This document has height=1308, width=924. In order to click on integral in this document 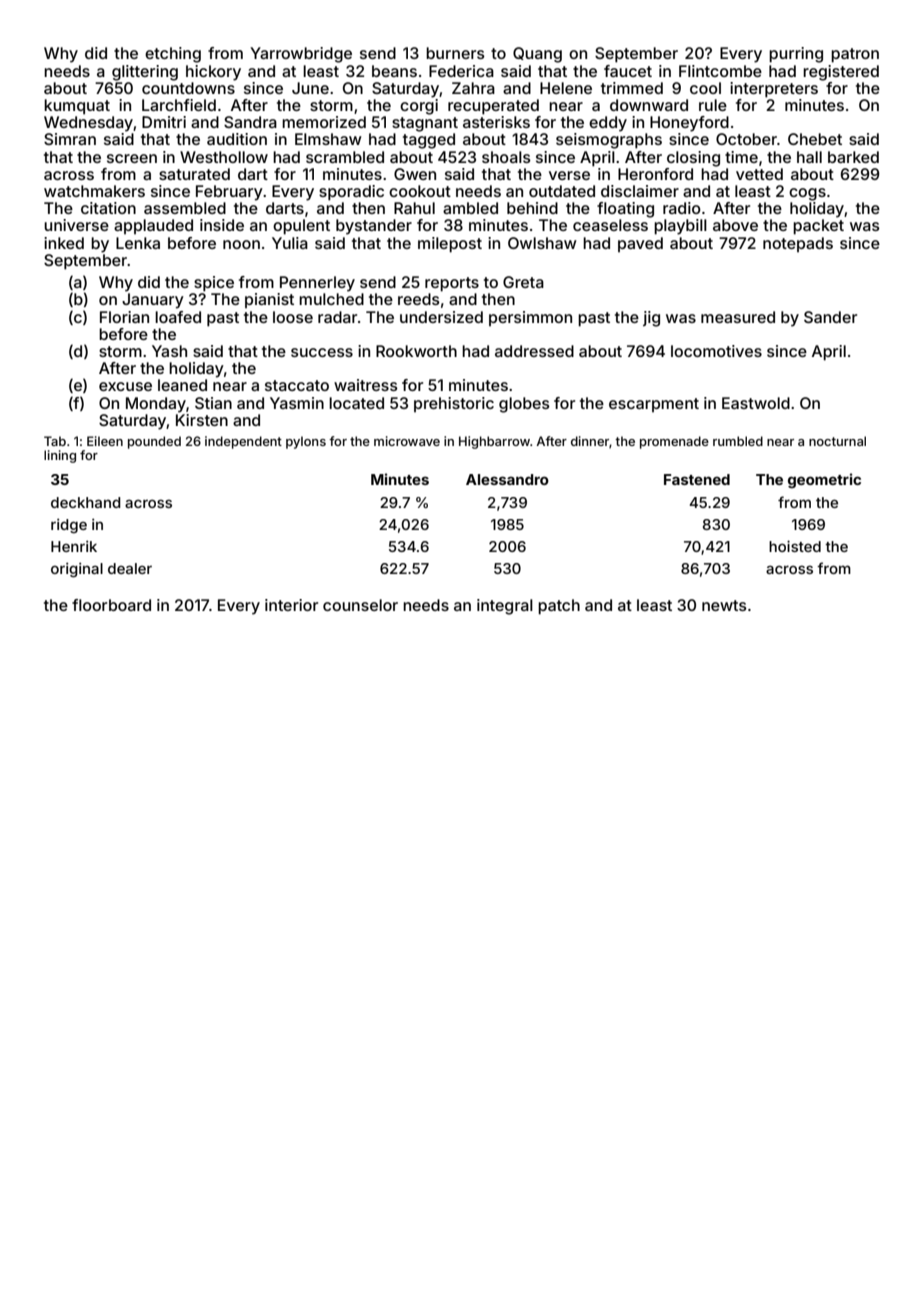, I will do `click(505, 607)`.
